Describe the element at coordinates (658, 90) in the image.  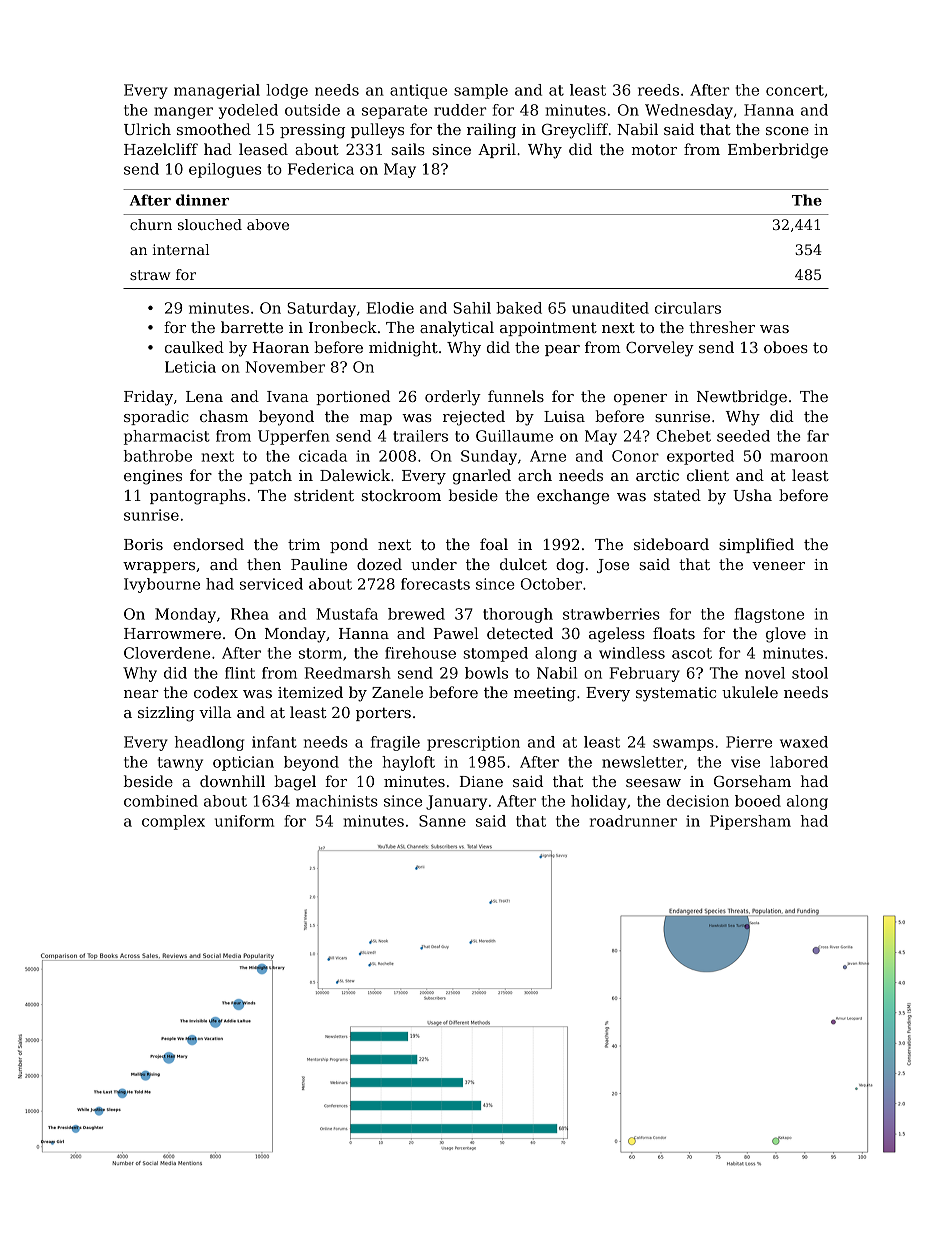
I see `reeds` at that location.
